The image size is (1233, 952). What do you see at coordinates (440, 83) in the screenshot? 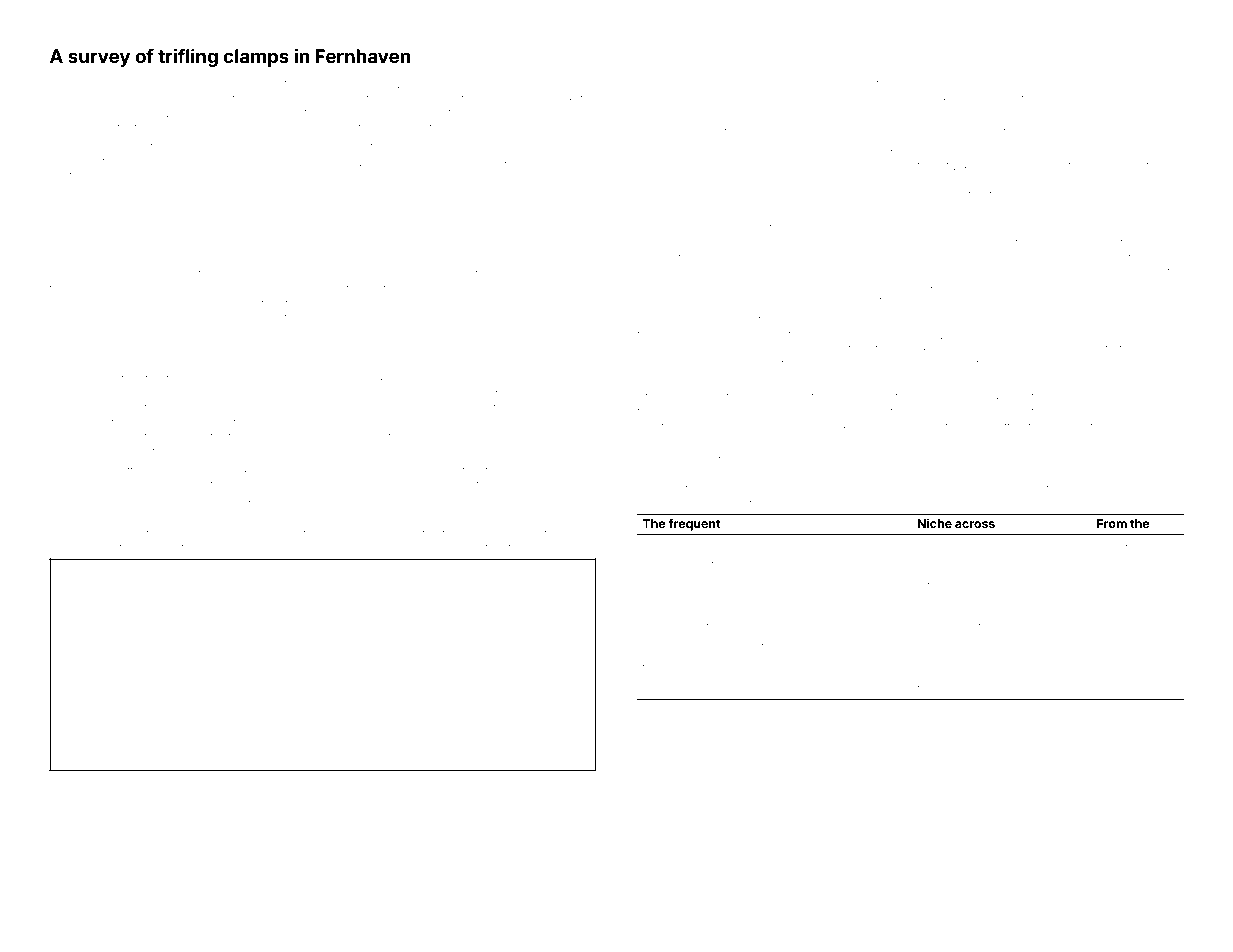
I see `backboards` at bounding box center [440, 83].
